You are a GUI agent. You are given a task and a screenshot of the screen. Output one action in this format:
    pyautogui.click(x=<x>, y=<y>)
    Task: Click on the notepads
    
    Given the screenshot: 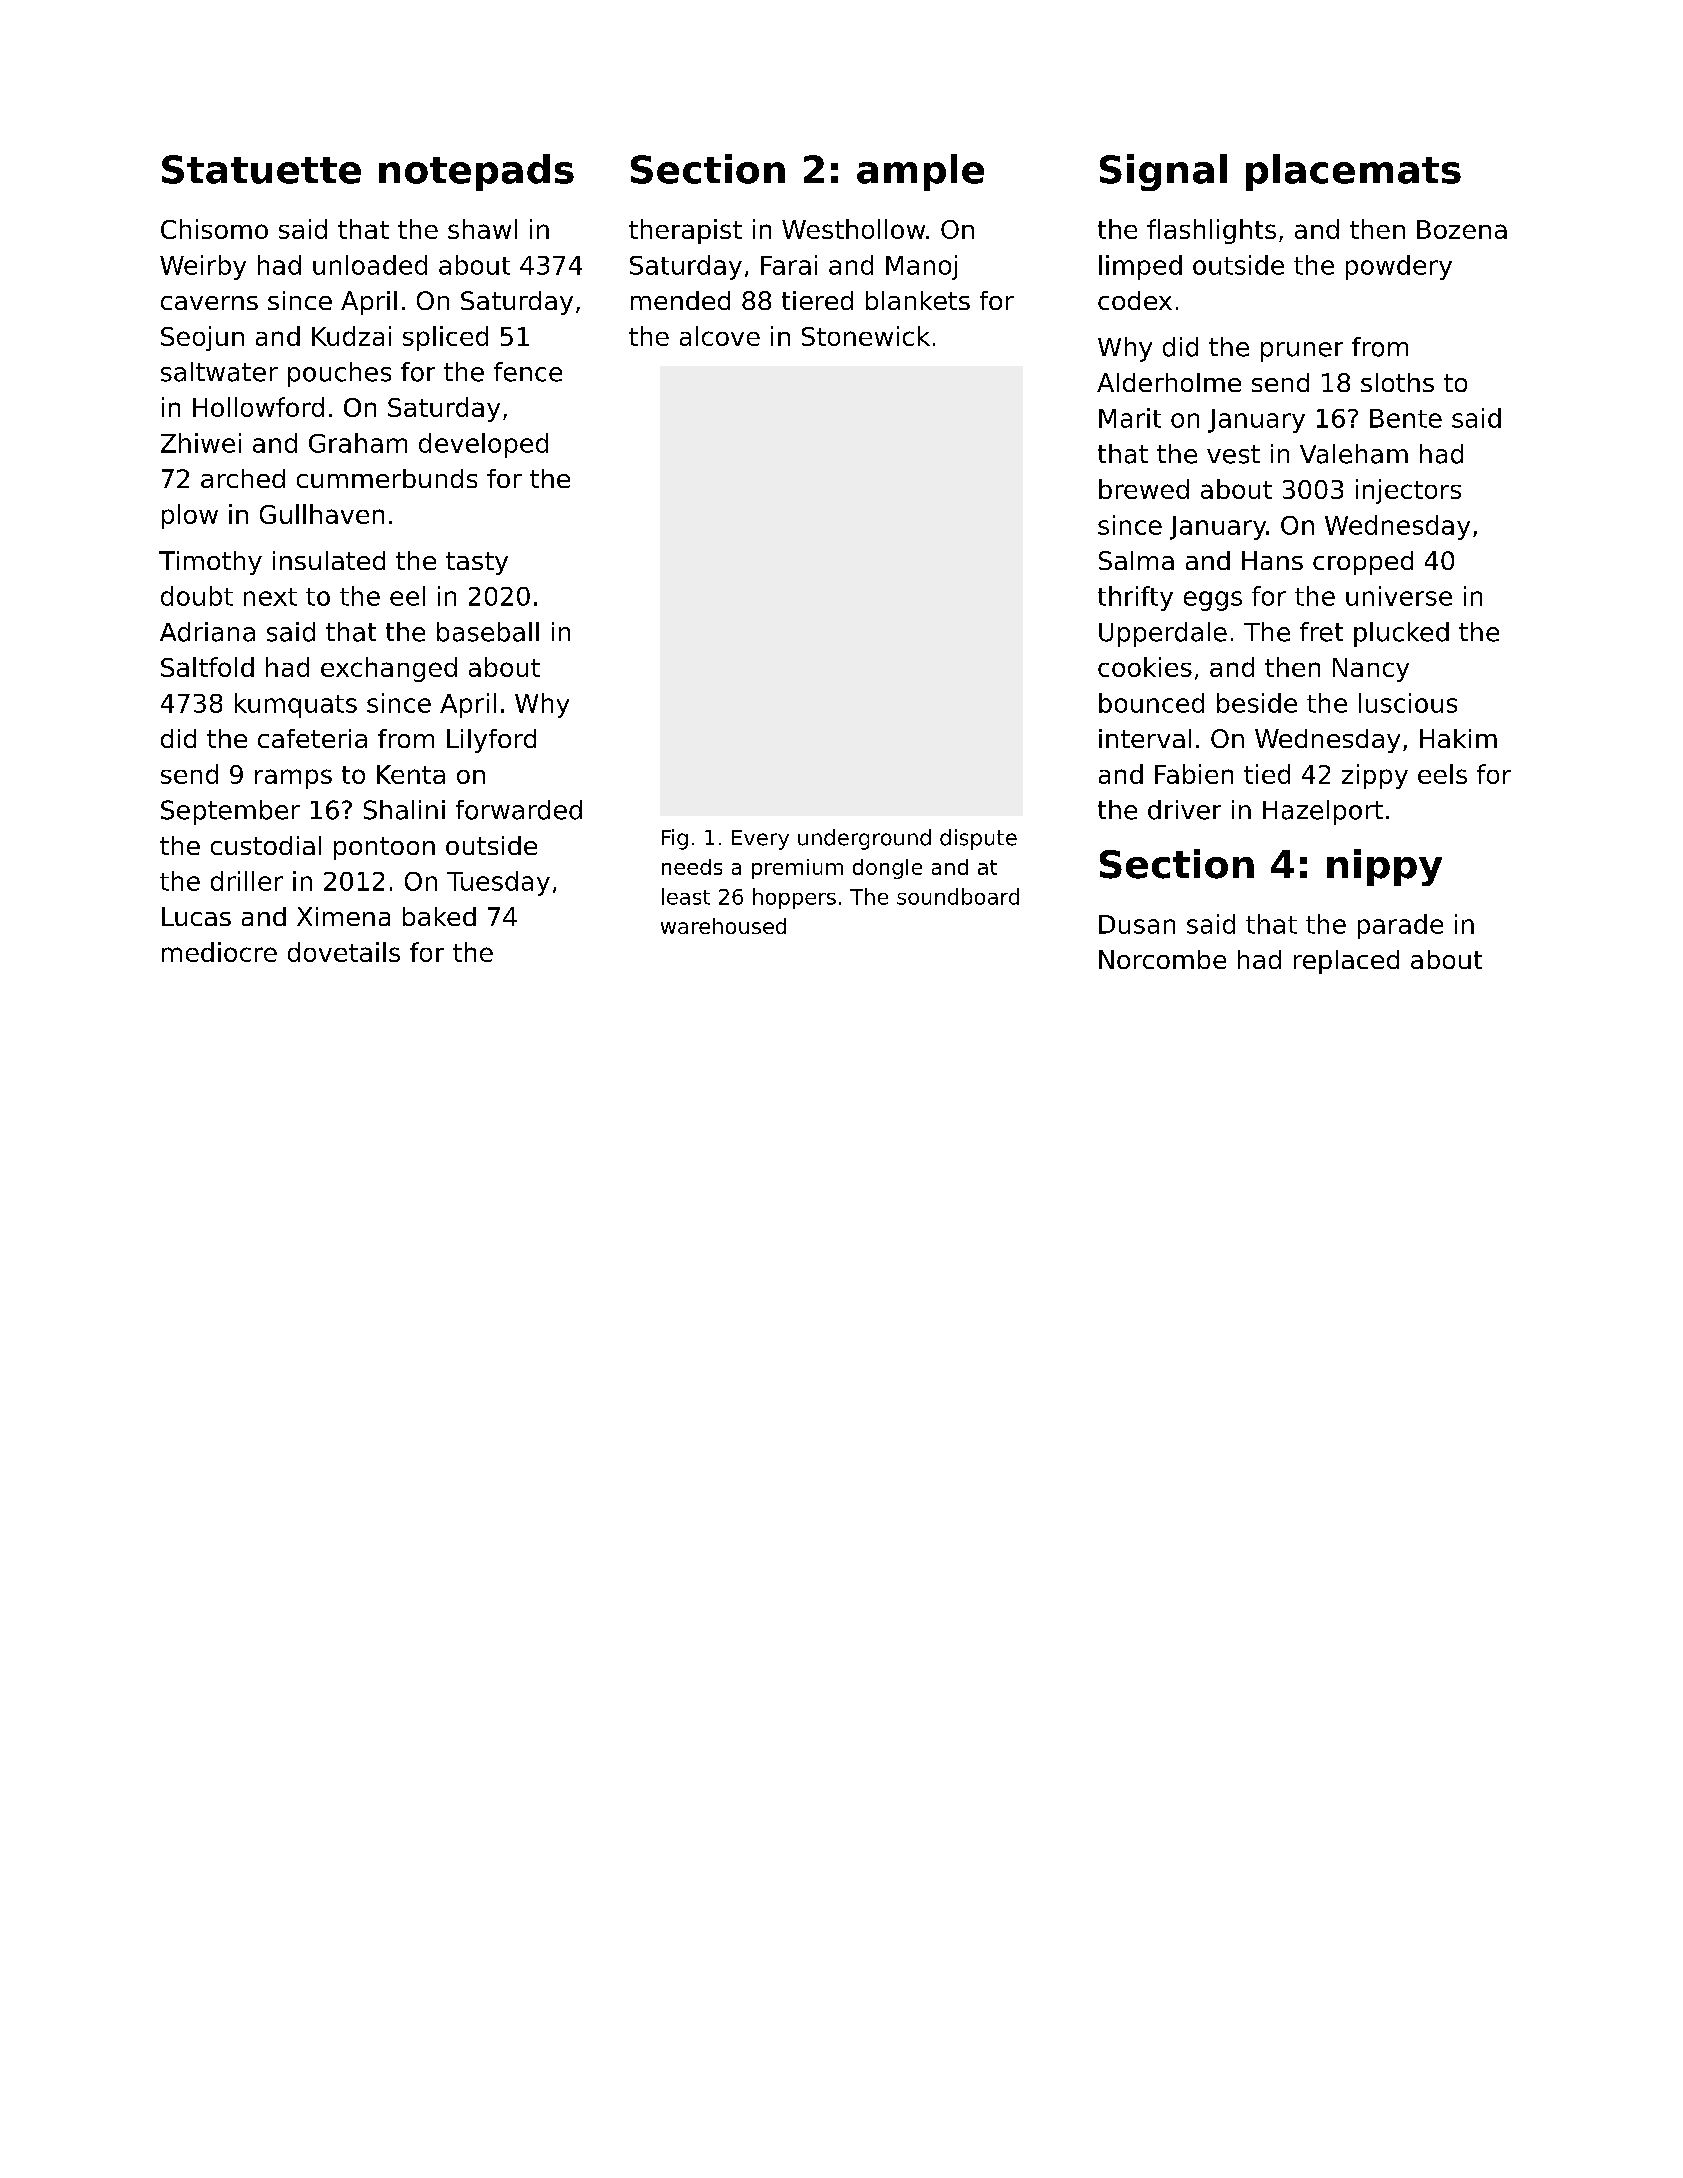 What is the action you would take?
    pyautogui.click(x=476, y=172)
